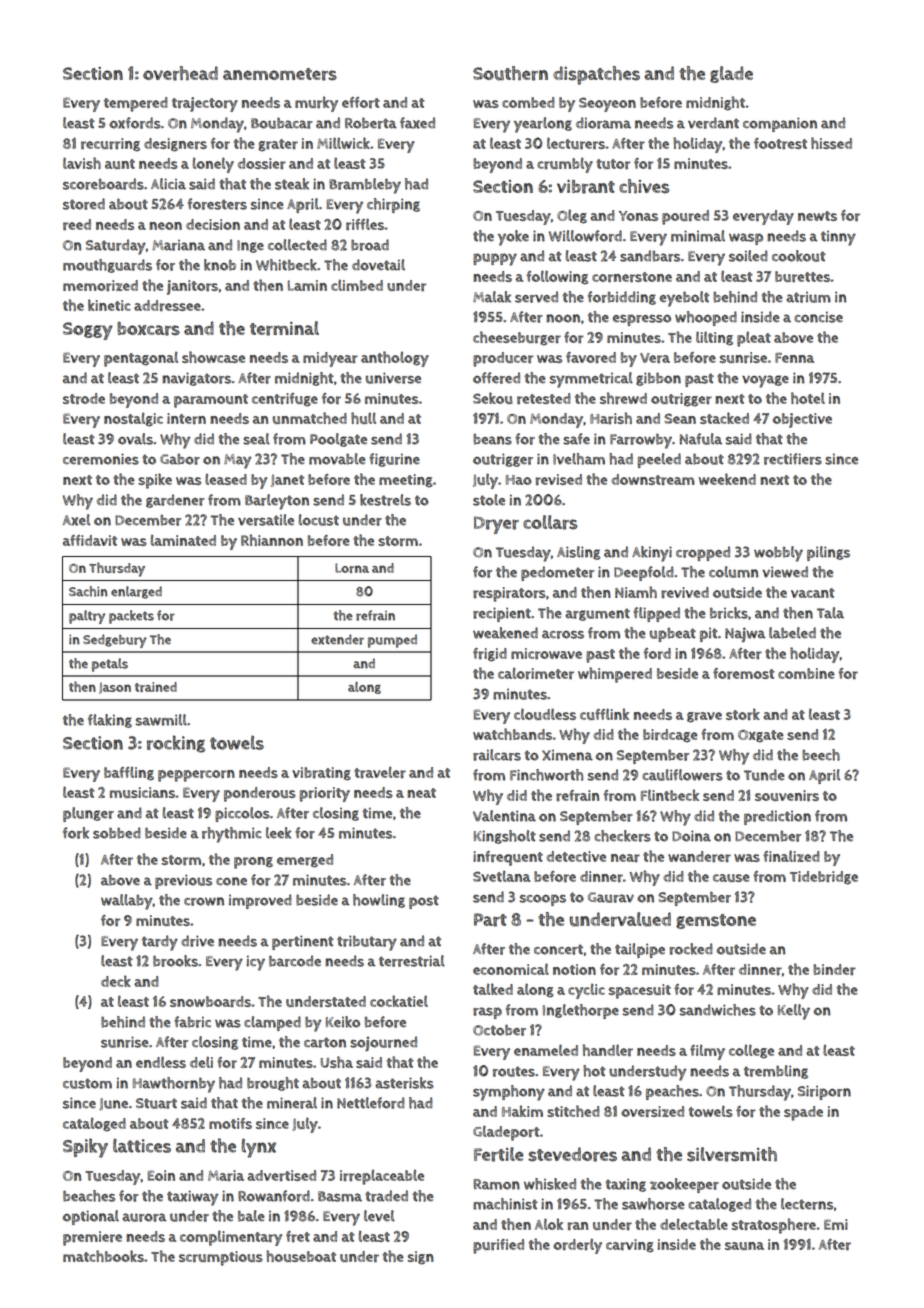 Image resolution: width=924 pixels, height=1308 pixels. I want to click on knob, so click(220, 265).
